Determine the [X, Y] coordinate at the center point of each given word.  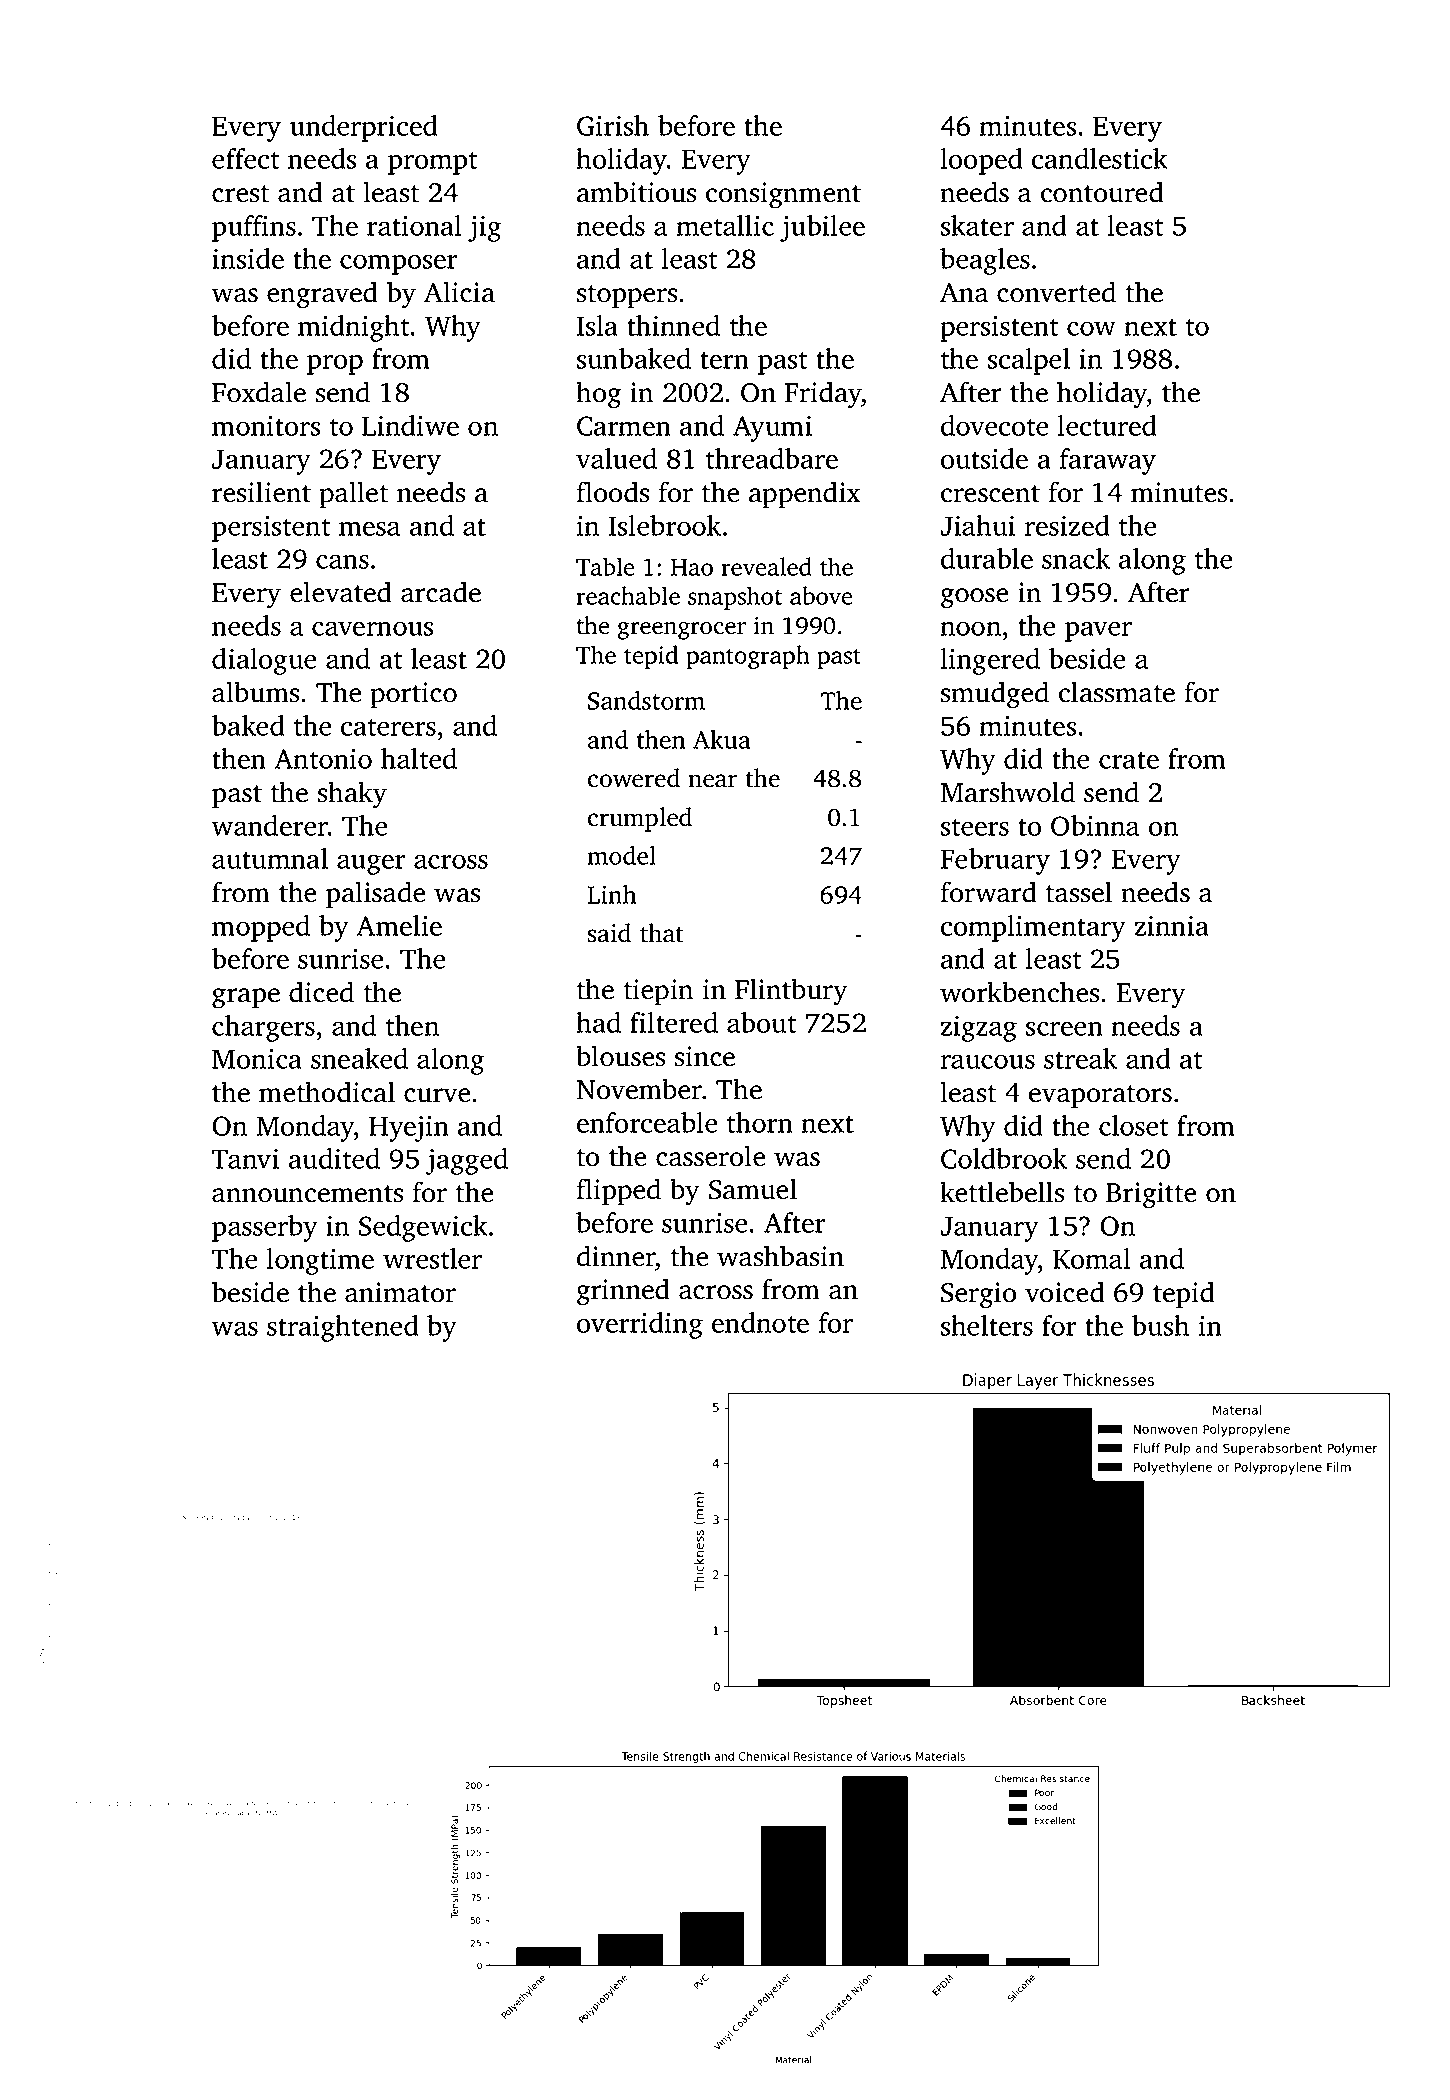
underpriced [364, 128]
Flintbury [791, 992]
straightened [343, 1328]
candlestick [1100, 158]
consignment [783, 195]
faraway [1108, 461]
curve [437, 1095]
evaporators [1100, 1096]
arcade [441, 592]
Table [605, 566]
